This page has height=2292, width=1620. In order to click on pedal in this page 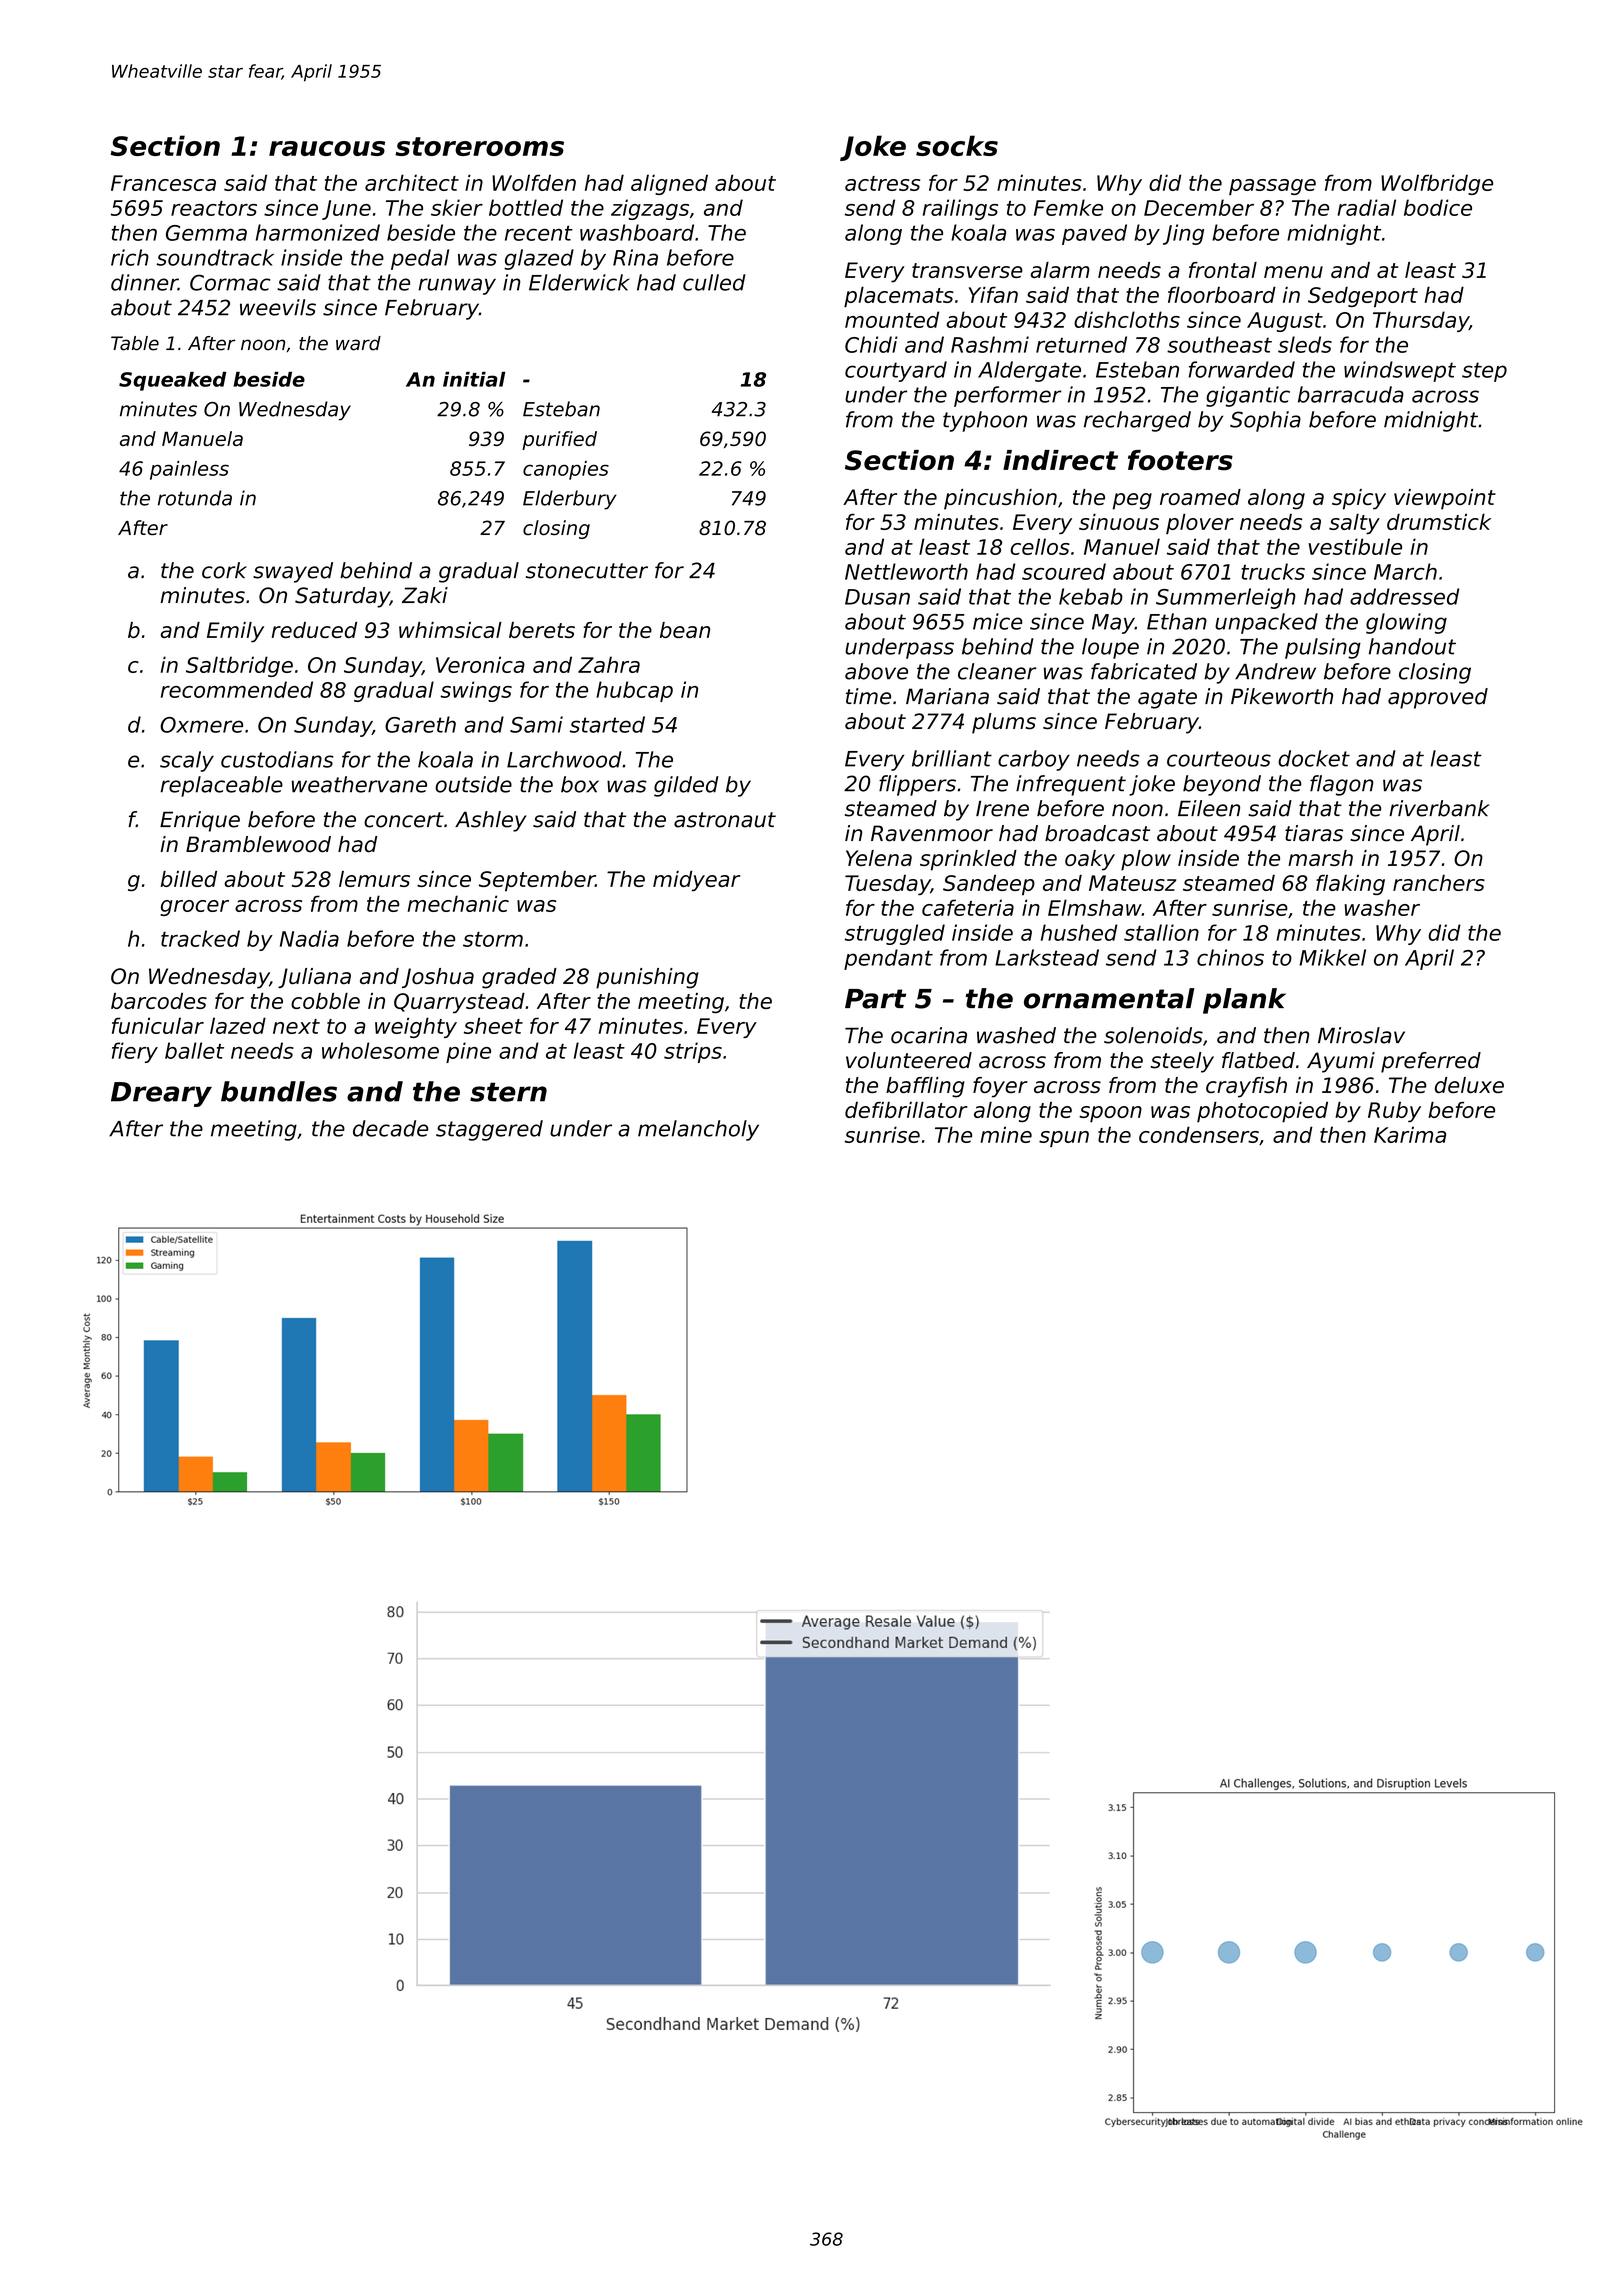, I will do `click(420, 259)`.
